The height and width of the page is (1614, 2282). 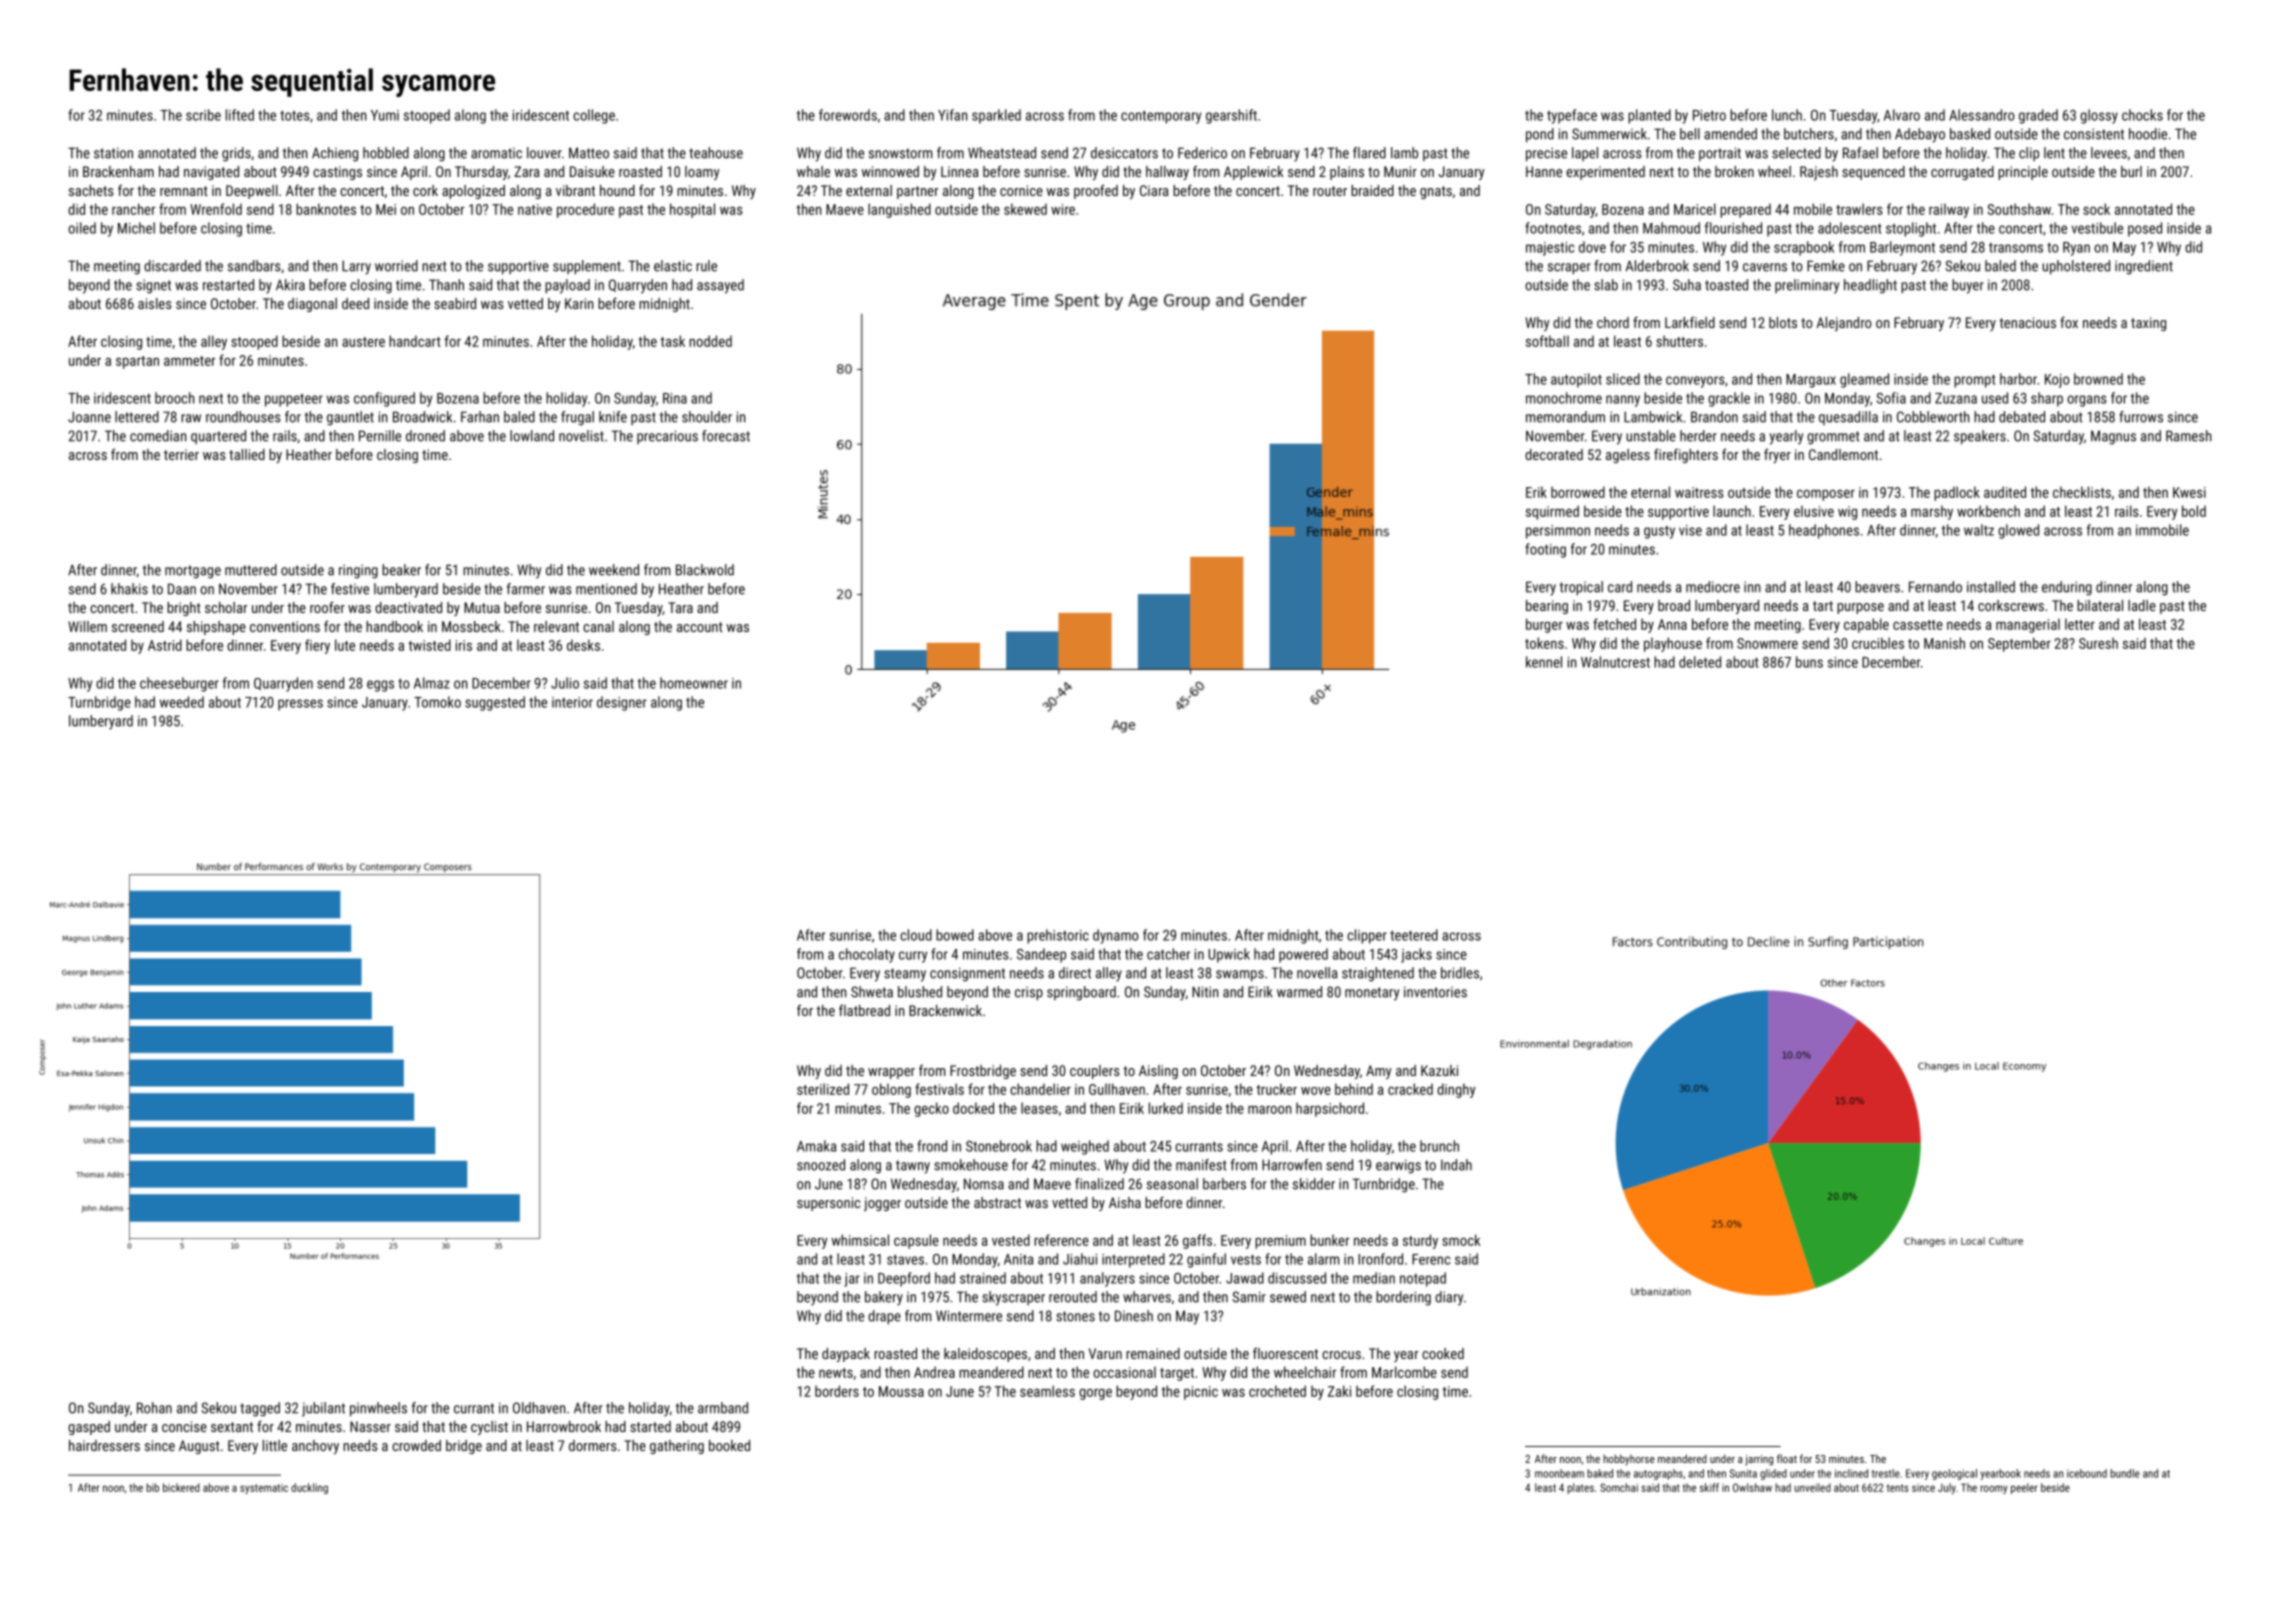 I want to click on sterilized, so click(x=823, y=1089).
